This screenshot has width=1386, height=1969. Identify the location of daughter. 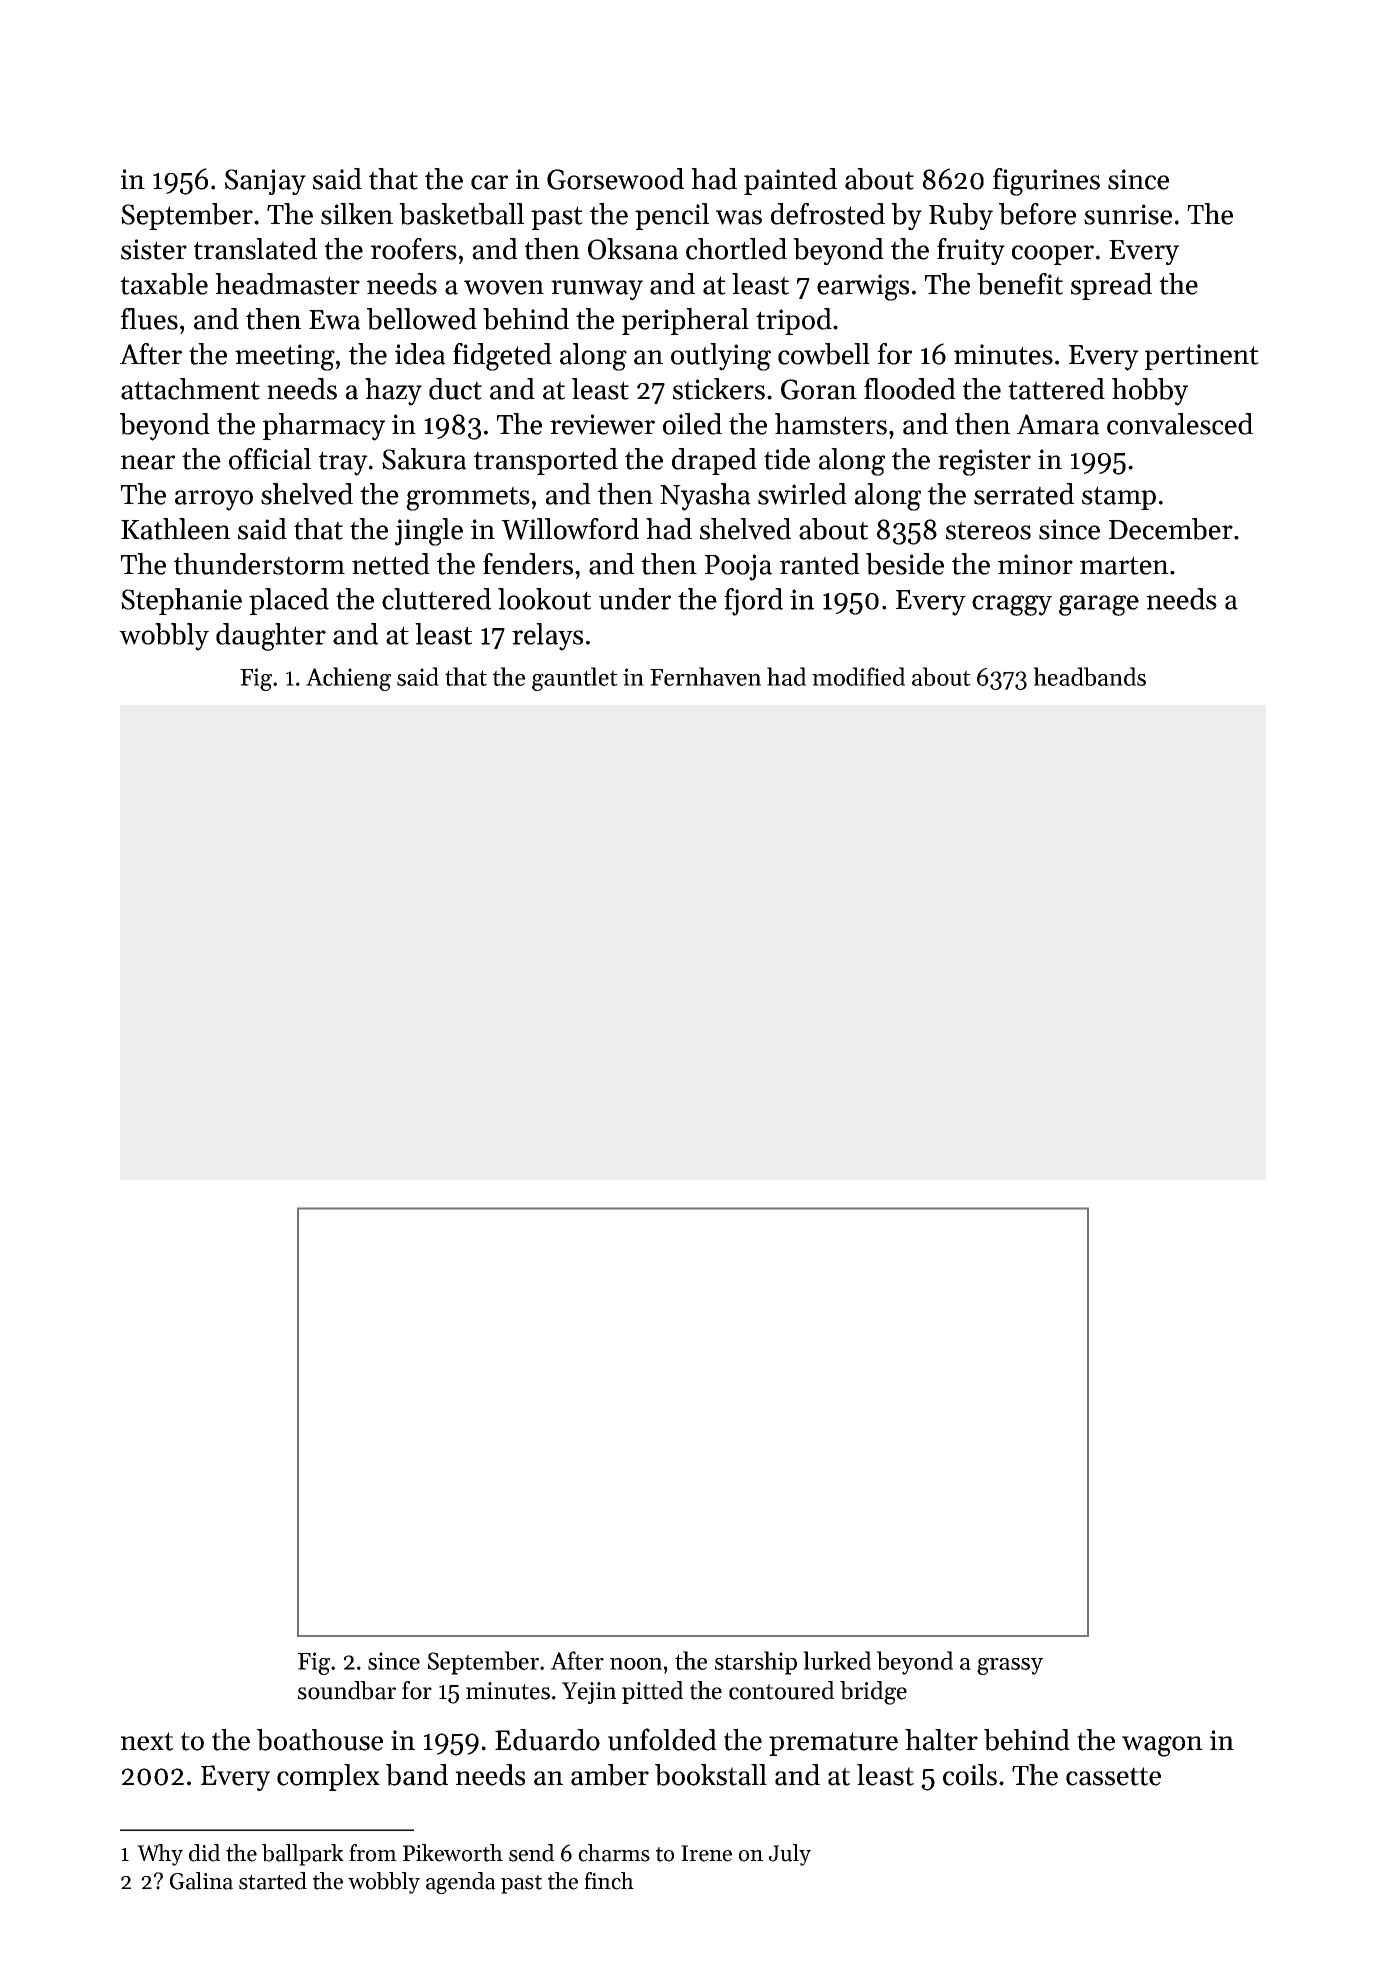
(271, 637).
